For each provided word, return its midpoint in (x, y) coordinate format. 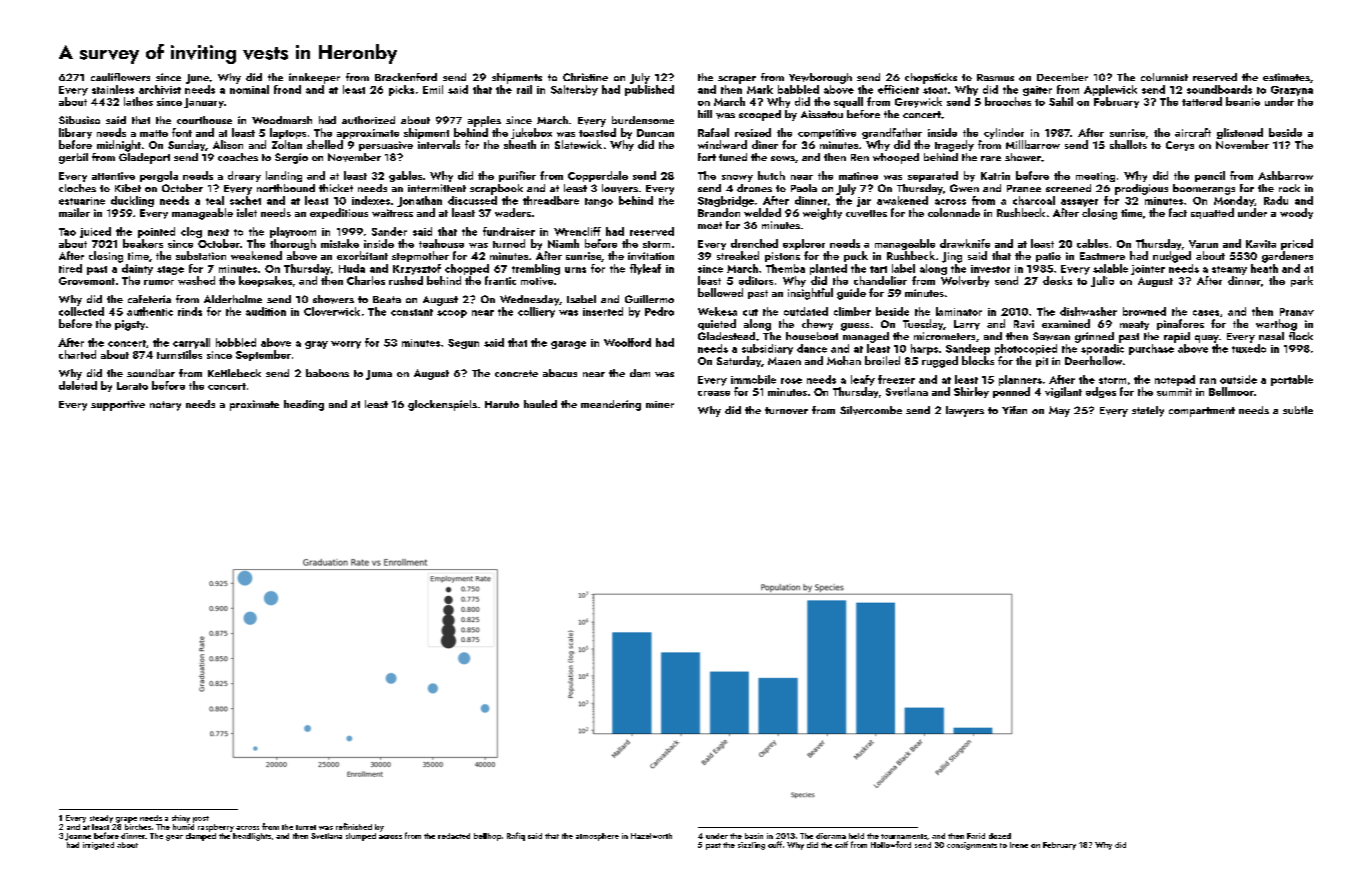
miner (660, 404)
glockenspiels (442, 405)
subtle (1298, 410)
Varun (1203, 244)
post (201, 819)
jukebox (531, 133)
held (856, 836)
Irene (1019, 845)
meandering (611, 405)
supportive (118, 405)
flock (1301, 336)
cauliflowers (120, 77)
